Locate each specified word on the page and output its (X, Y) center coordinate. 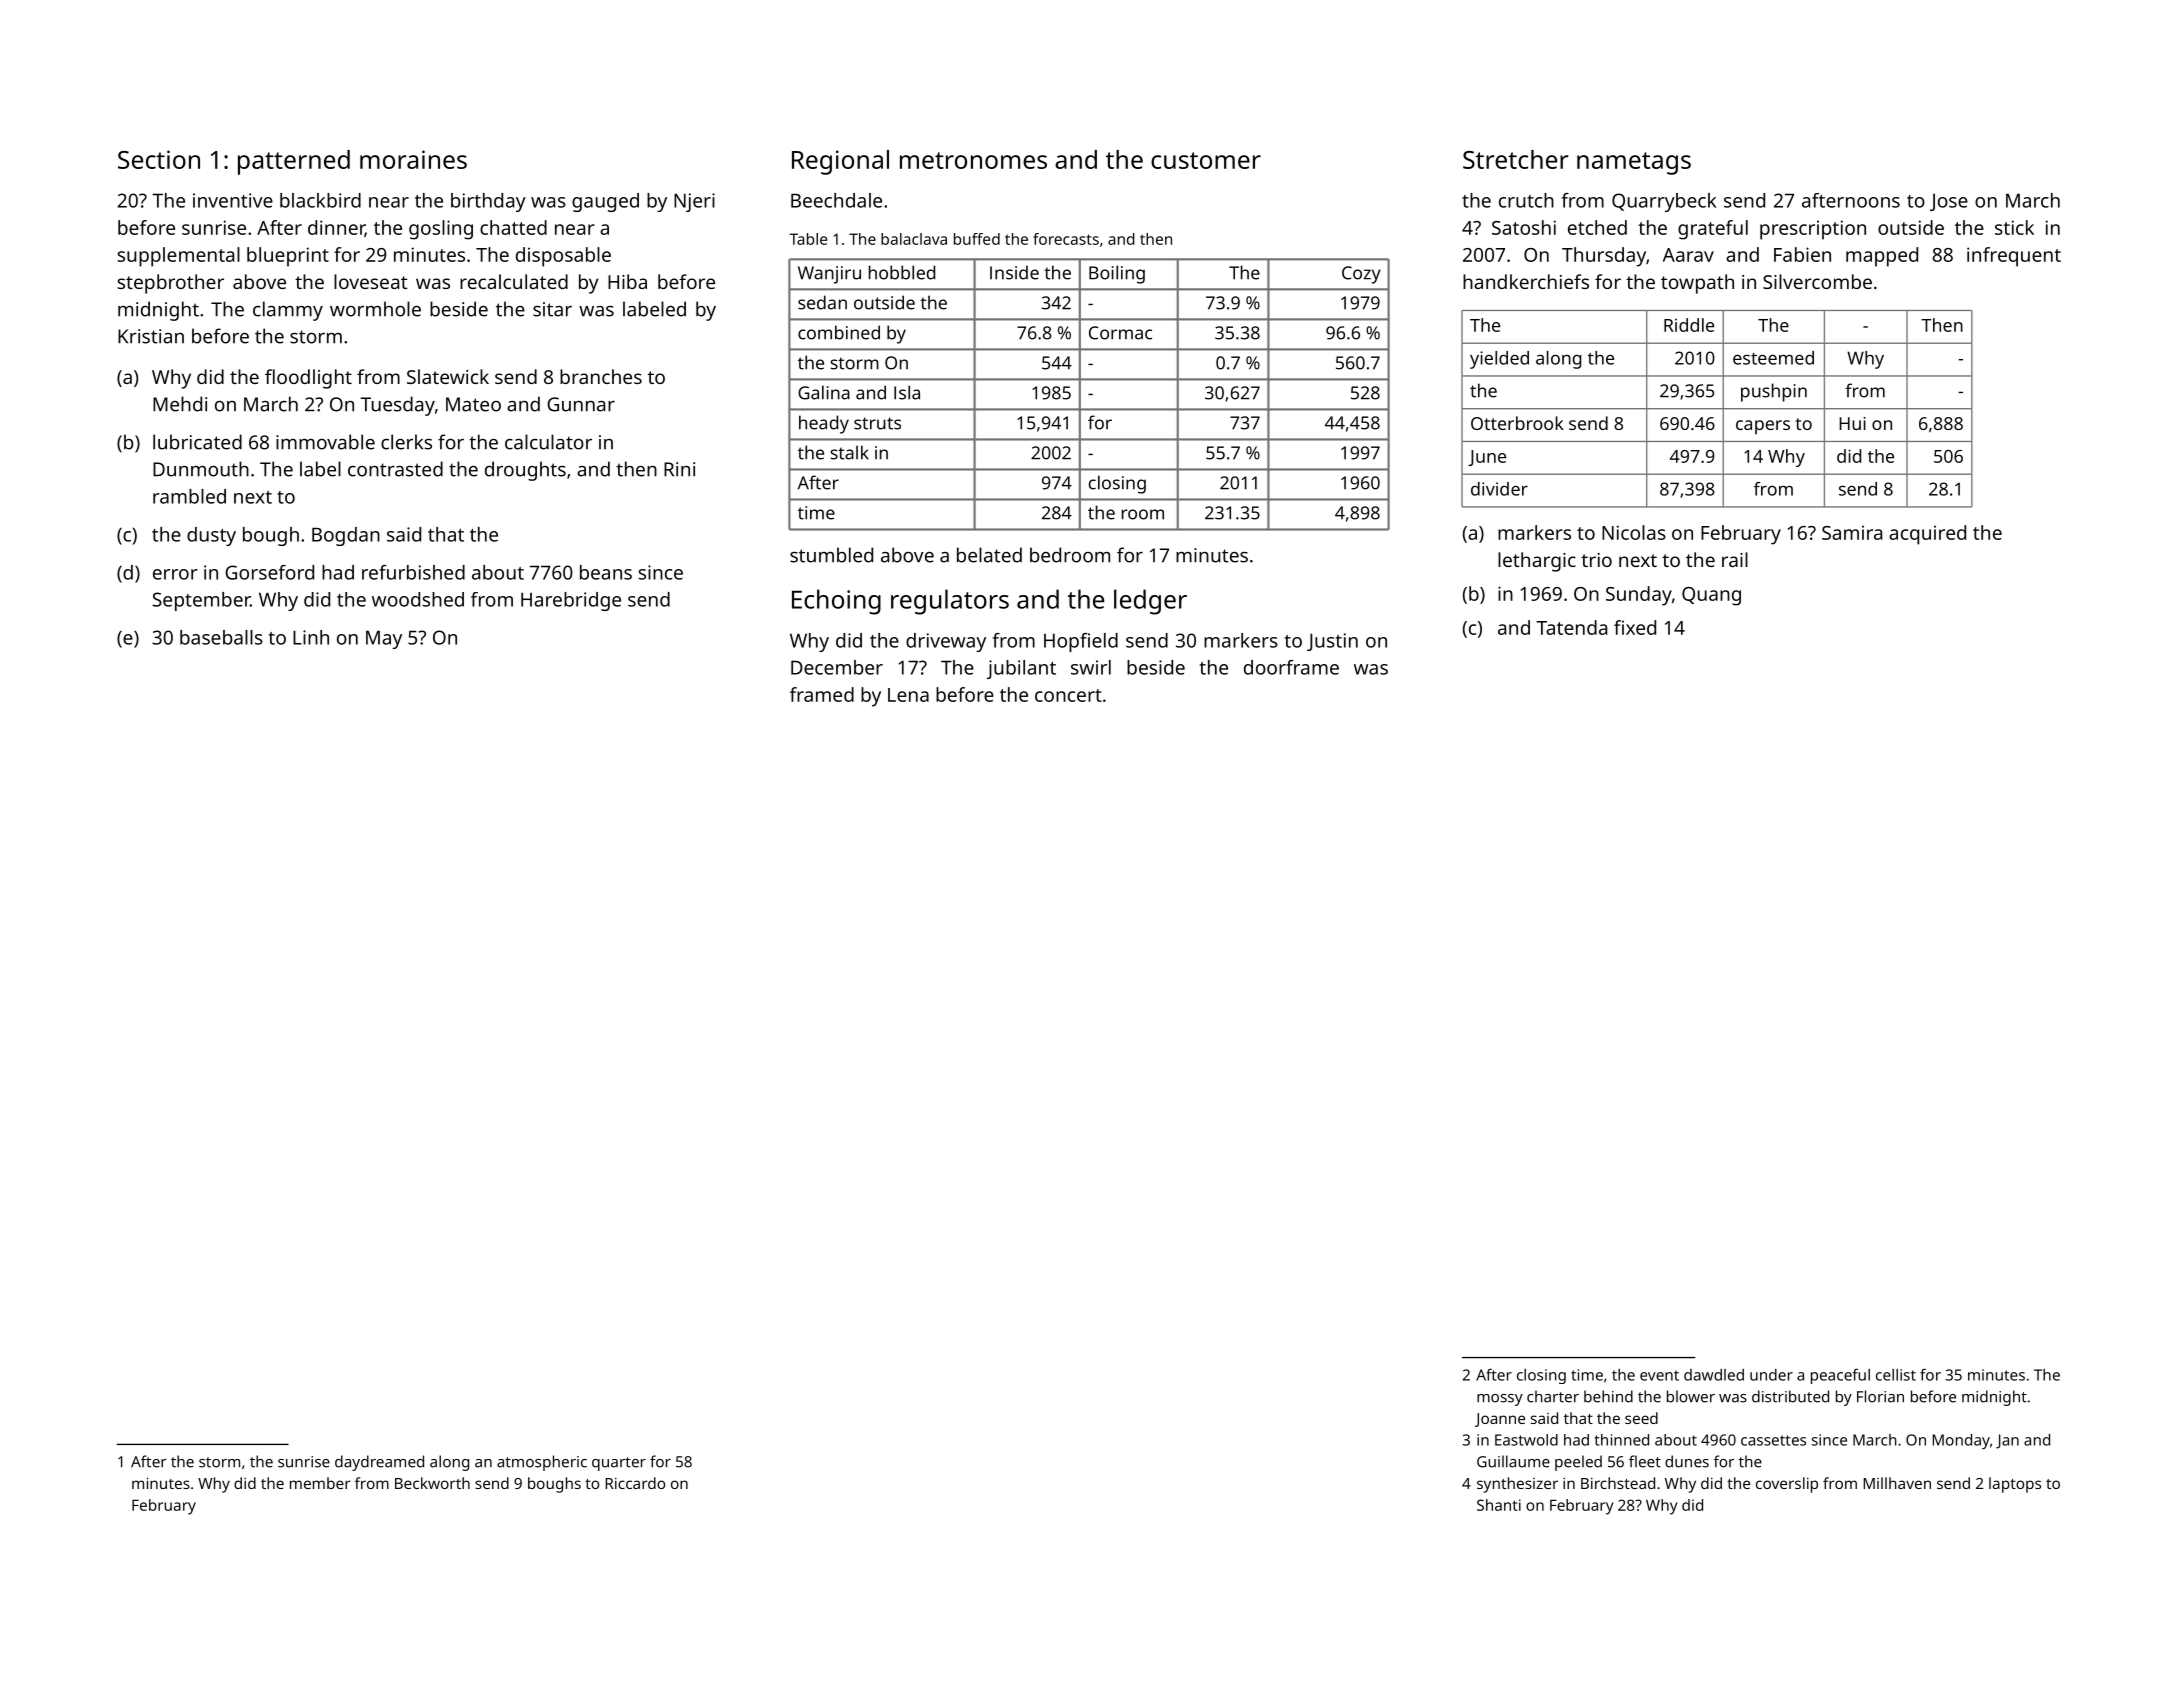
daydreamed (379, 1463)
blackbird (320, 200)
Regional (840, 162)
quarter (619, 1464)
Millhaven (1897, 1483)
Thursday (1604, 257)
